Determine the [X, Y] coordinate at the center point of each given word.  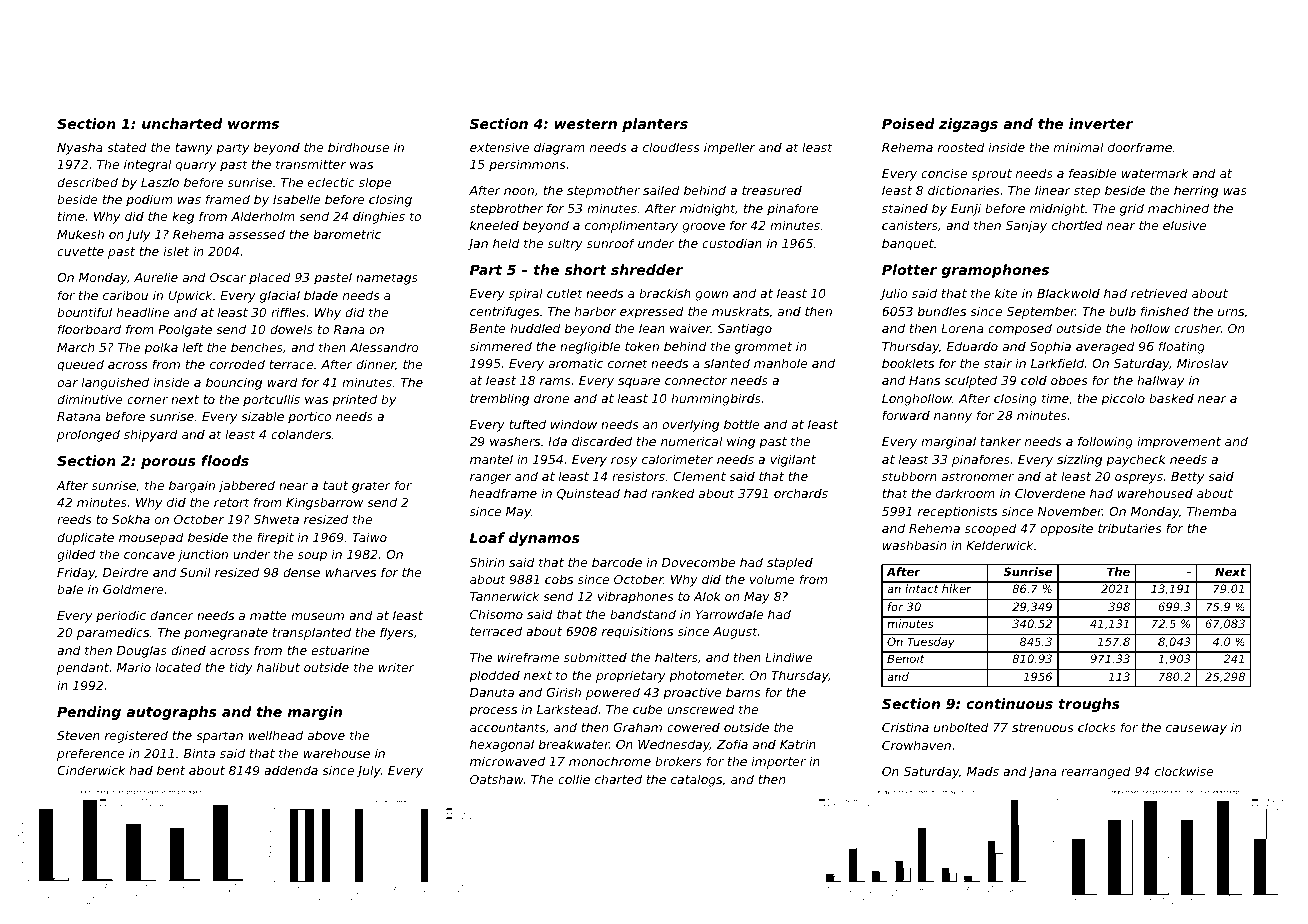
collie [574, 779]
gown [712, 296]
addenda [291, 770]
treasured [772, 190]
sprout [992, 175]
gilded [76, 555]
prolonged [88, 435]
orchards [801, 493]
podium [149, 200]
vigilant [793, 460]
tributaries [1130, 528]
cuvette [80, 251]
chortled [1077, 225]
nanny [953, 418]
